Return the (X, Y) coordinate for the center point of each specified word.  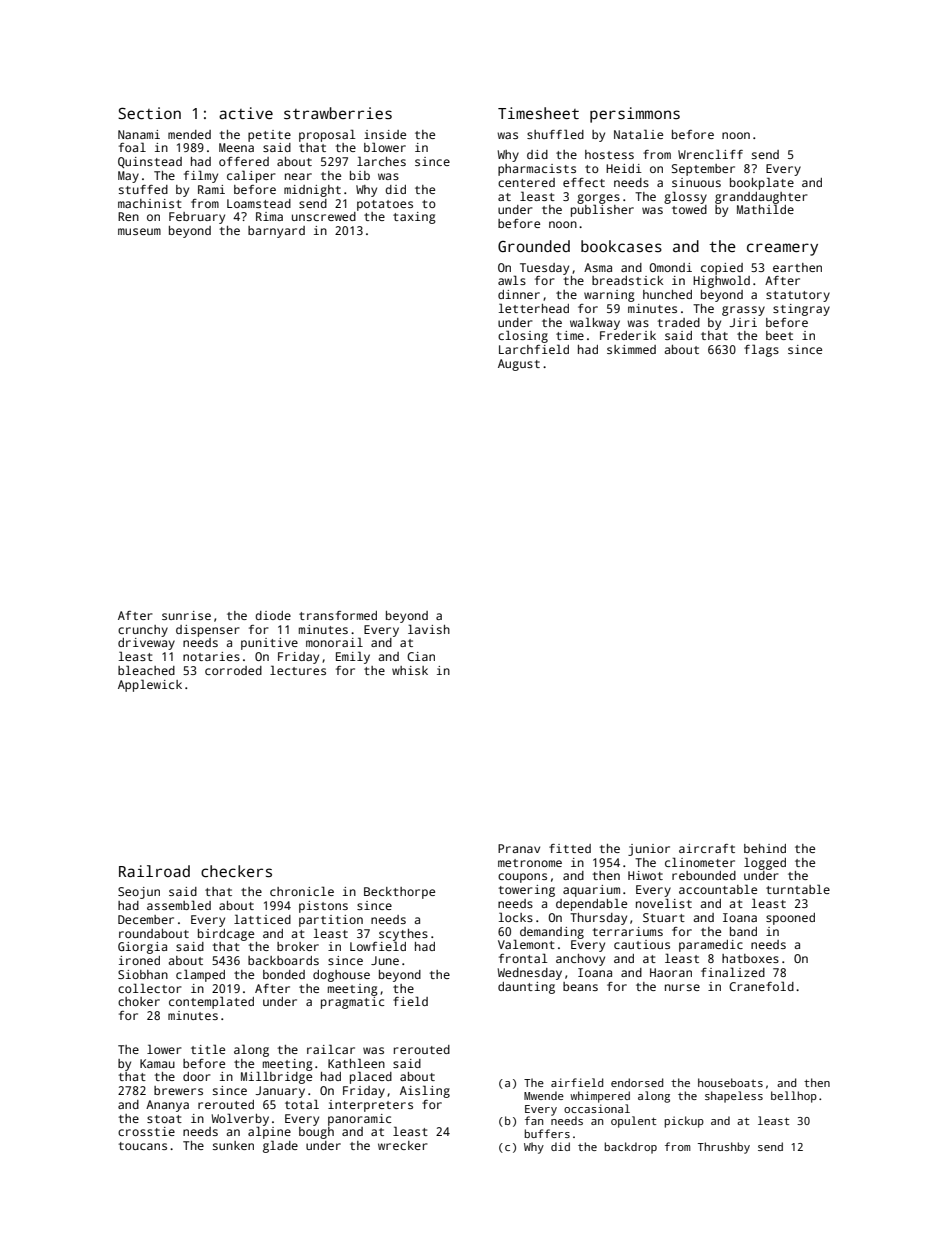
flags (761, 350)
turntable (798, 889)
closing (523, 336)
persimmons (635, 115)
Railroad (154, 871)
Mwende (544, 1095)
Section (149, 113)
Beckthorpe (399, 893)
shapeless (734, 1097)
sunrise (186, 615)
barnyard (276, 232)
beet (779, 335)
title (208, 1049)
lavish (429, 629)
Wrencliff (710, 154)
